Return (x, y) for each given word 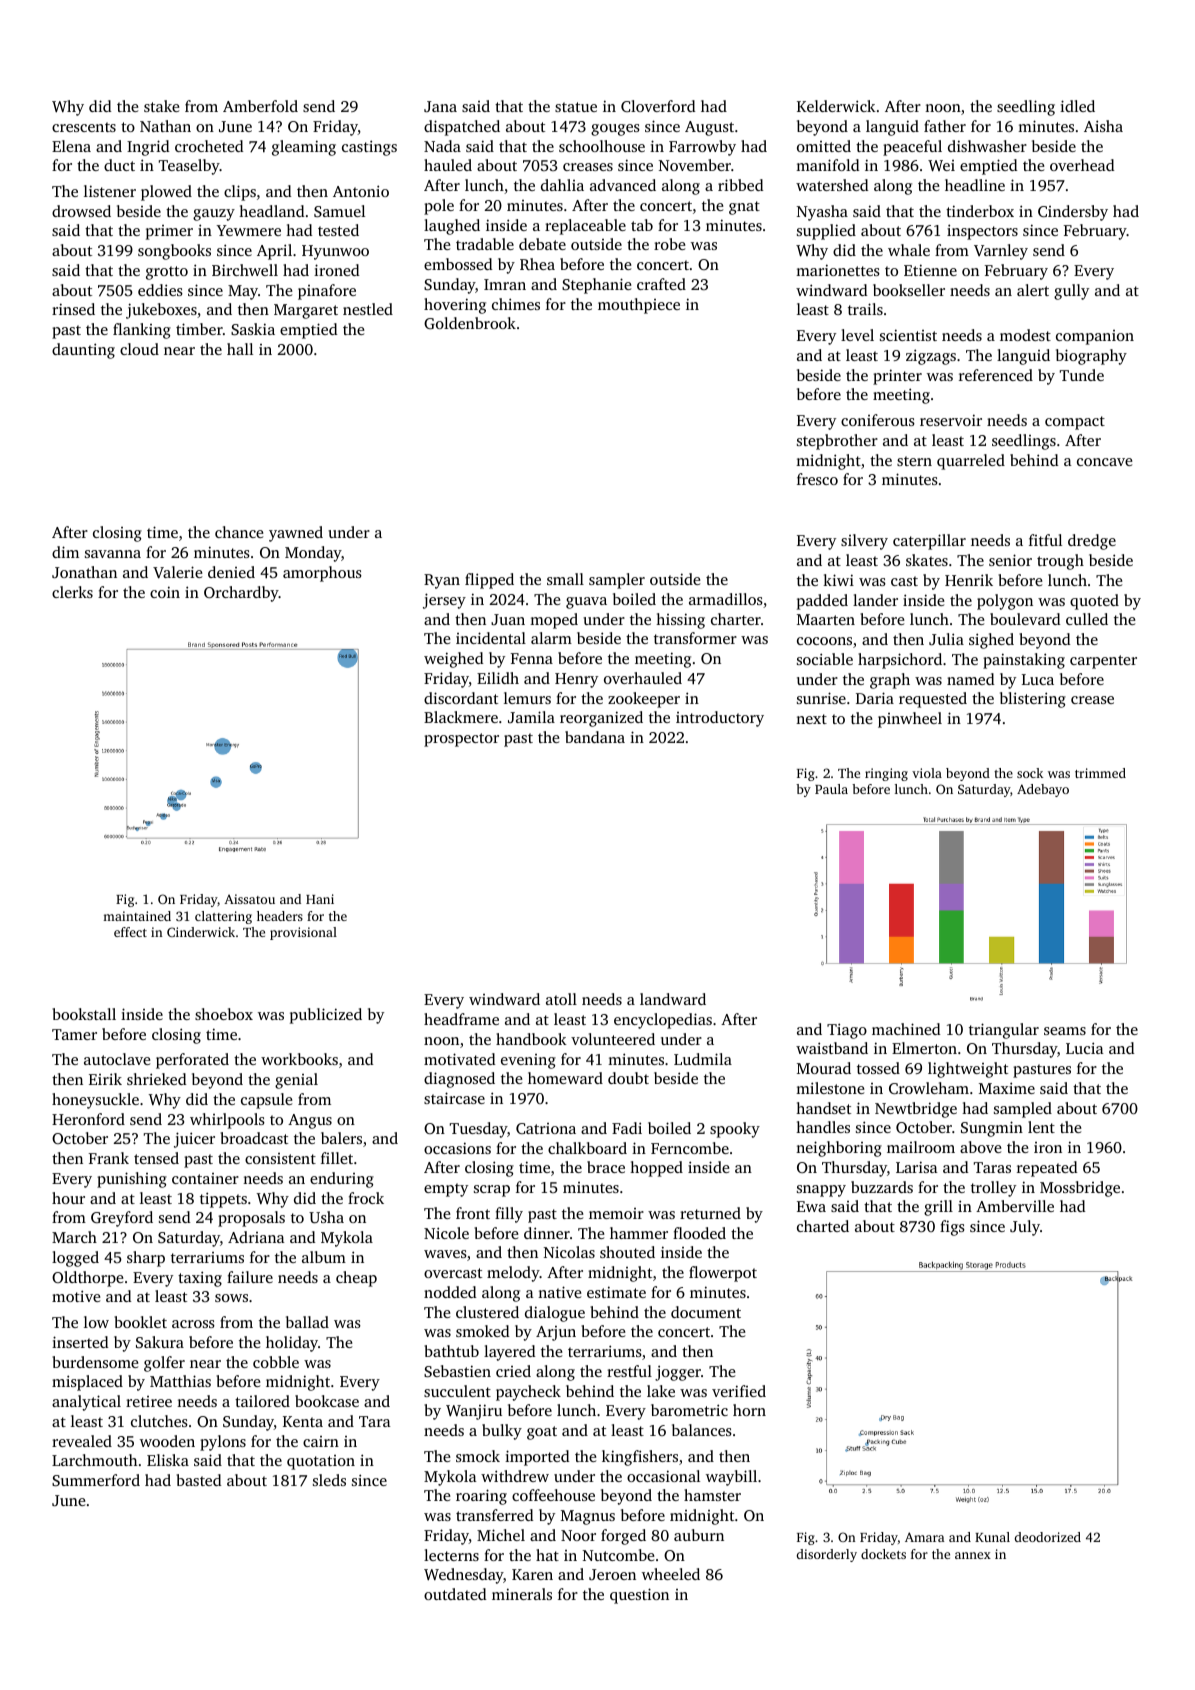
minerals (522, 1594)
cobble (276, 1362)
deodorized (1048, 1537)
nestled (368, 309)
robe (669, 244)
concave (1104, 462)
